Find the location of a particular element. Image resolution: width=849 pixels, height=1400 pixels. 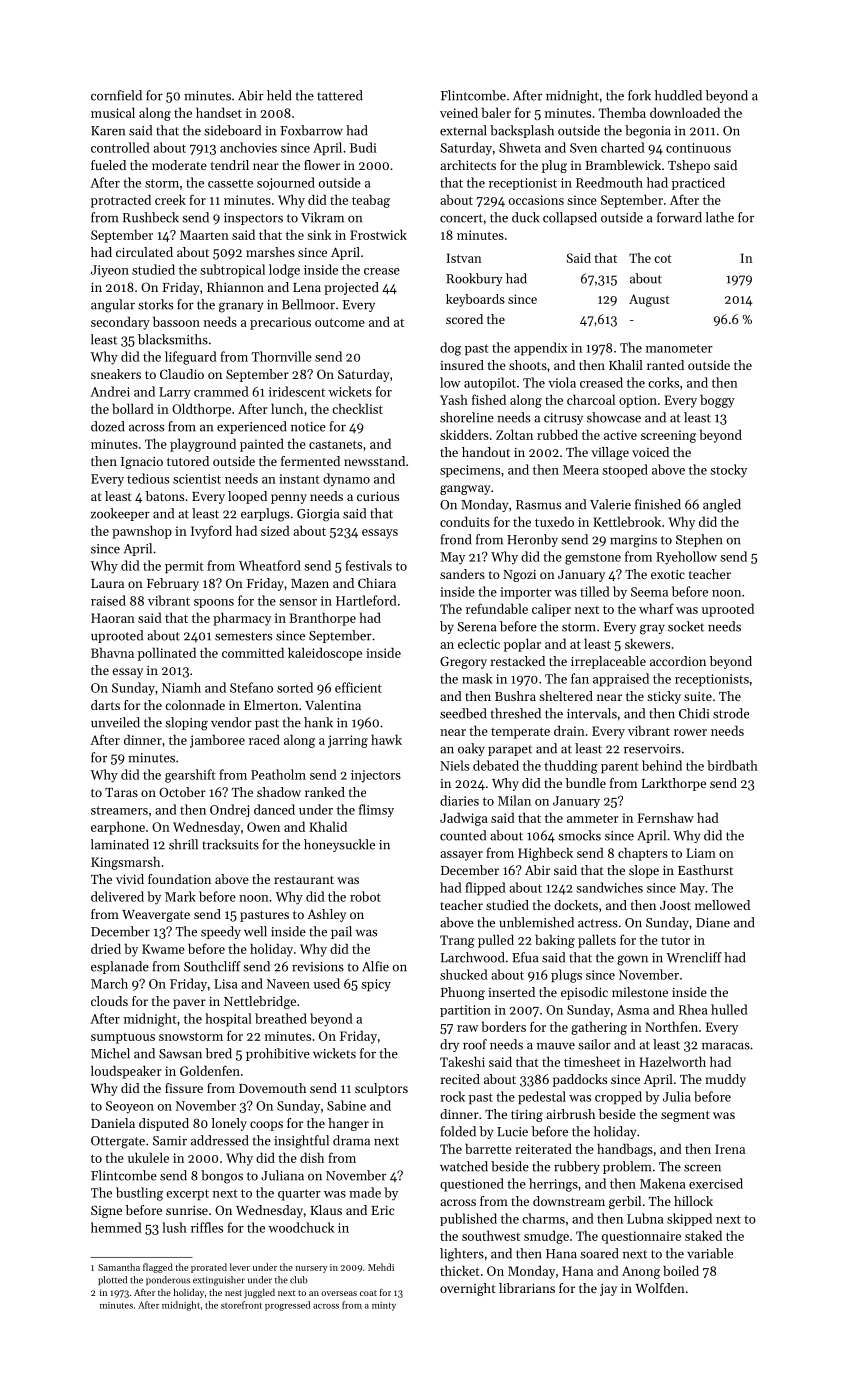

boggy is located at coordinates (717, 401).
